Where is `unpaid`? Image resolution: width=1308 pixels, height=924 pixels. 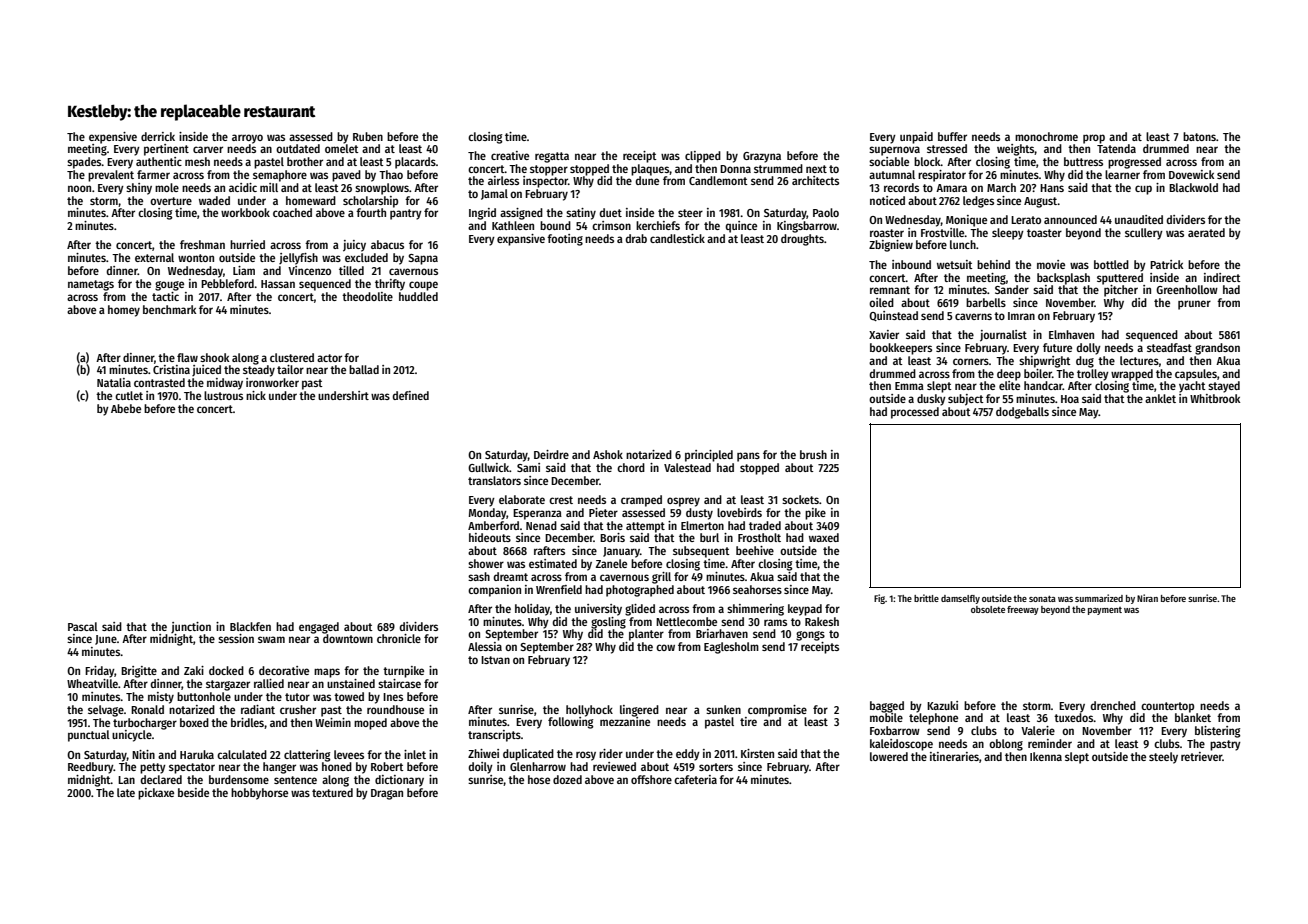
unpaid is located at coordinates (916, 138).
